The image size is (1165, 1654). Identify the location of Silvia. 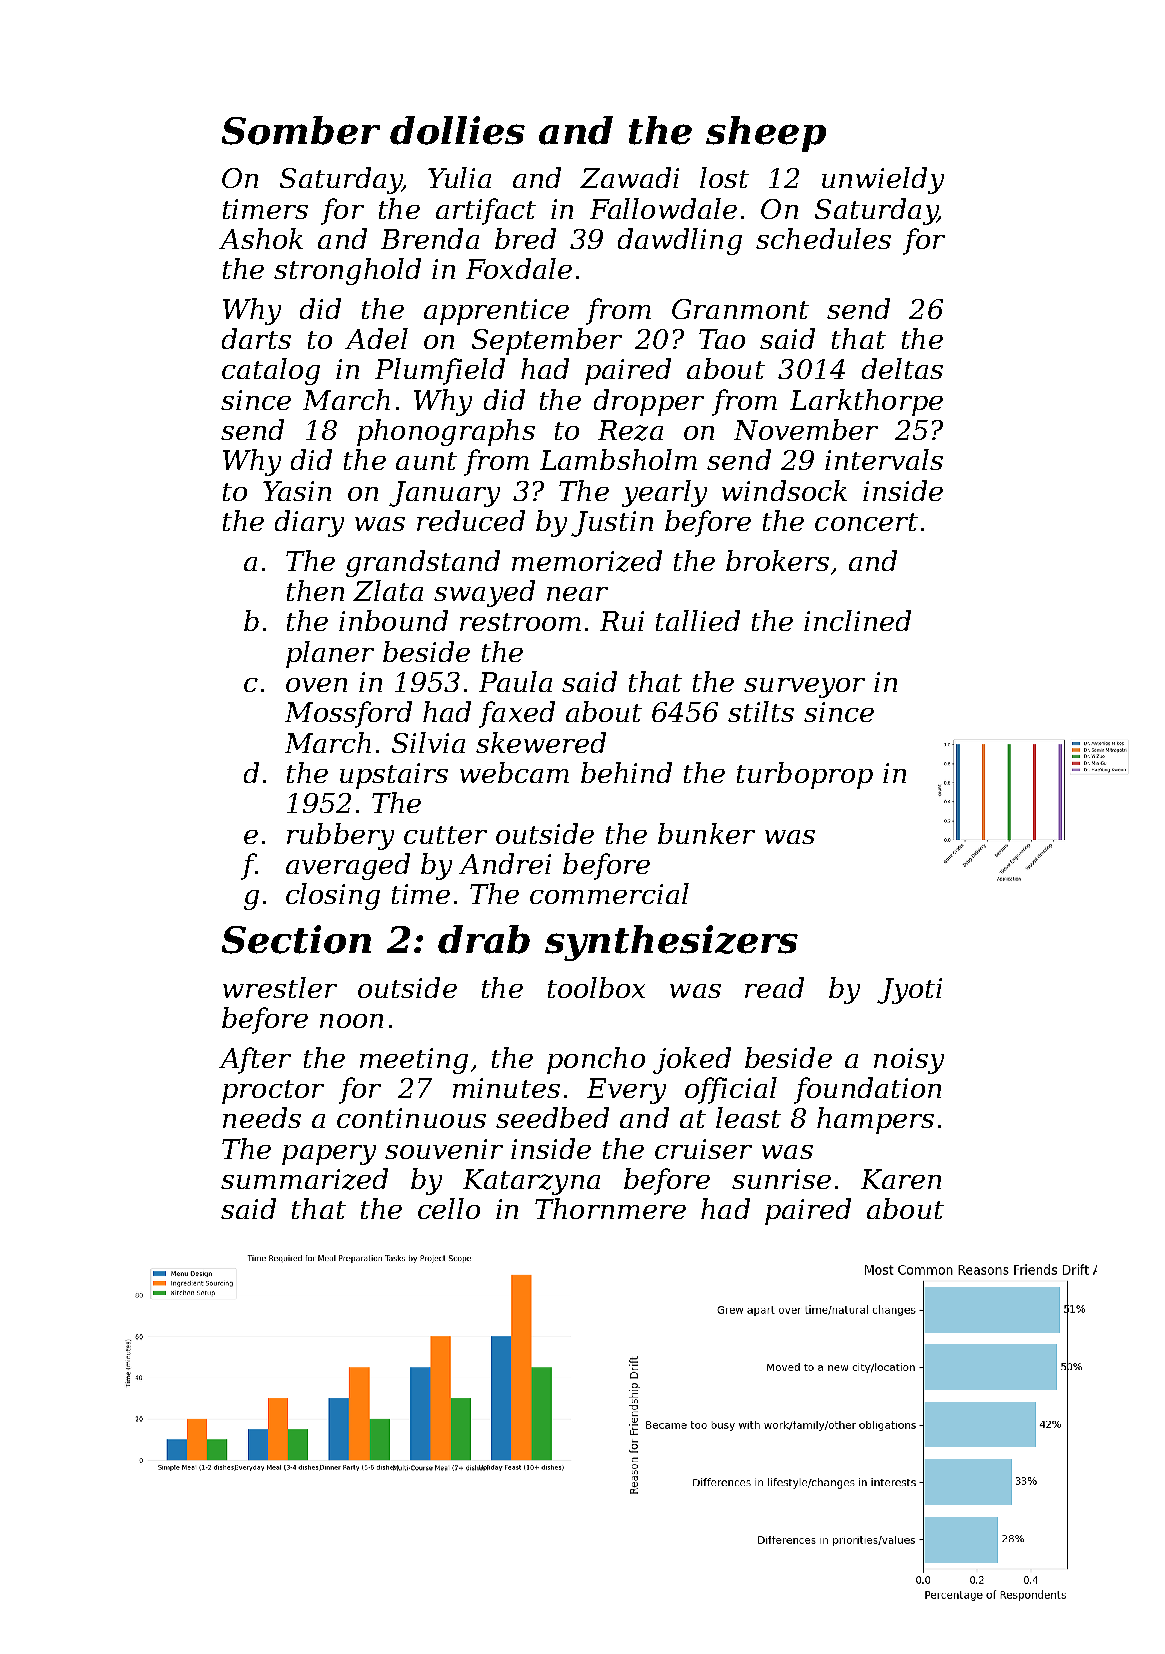
(428, 742).
